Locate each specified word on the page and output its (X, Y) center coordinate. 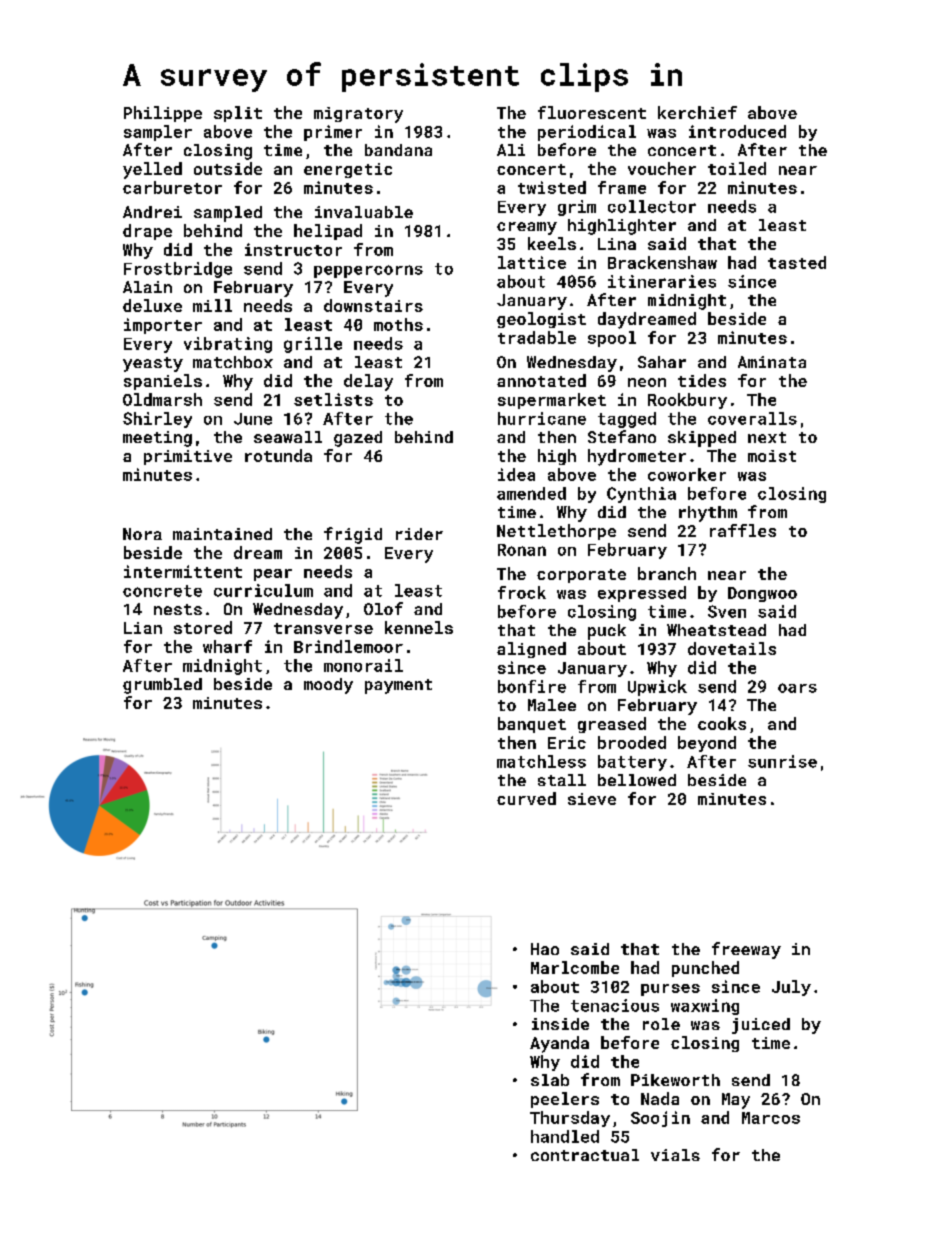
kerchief (697, 112)
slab (550, 1080)
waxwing (705, 1007)
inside (560, 1024)
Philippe (163, 114)
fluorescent (592, 112)
